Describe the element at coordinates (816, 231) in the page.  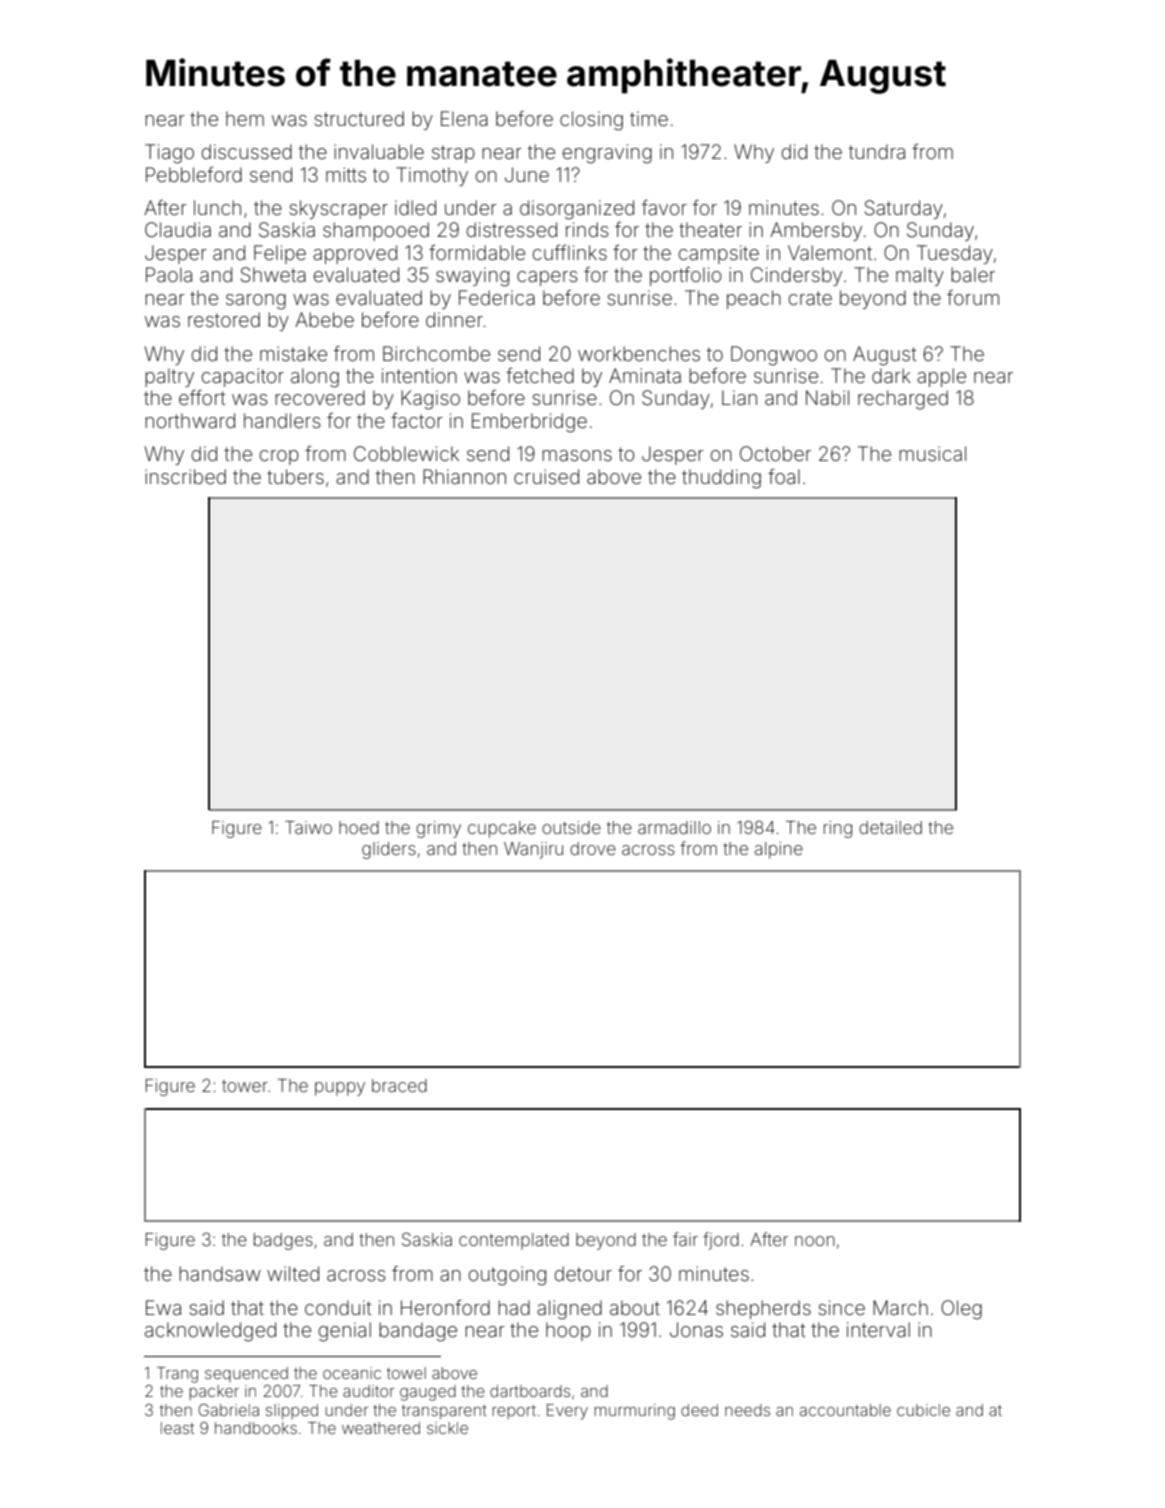
I see `Ambersby` at that location.
